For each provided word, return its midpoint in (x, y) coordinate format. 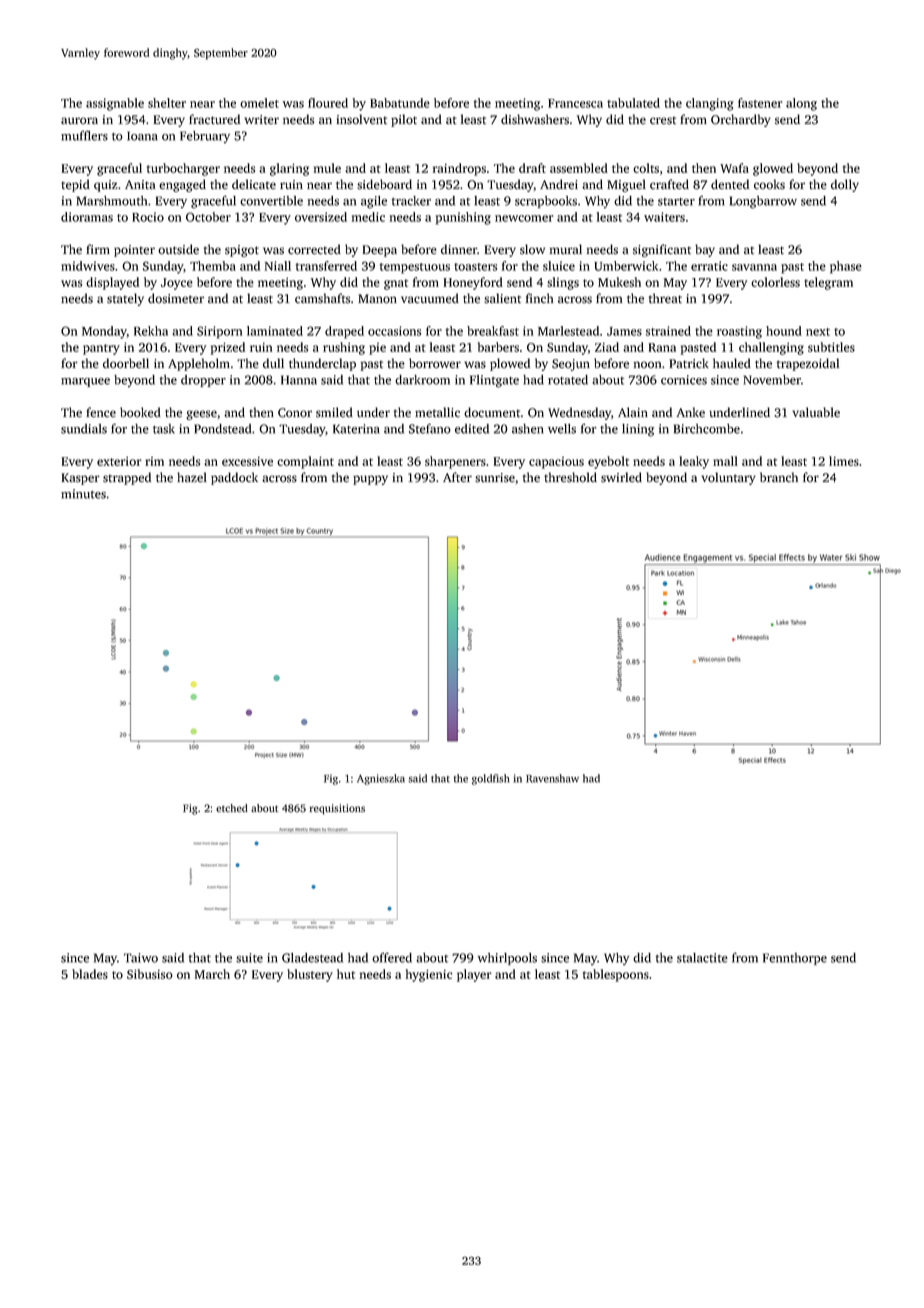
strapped (127, 478)
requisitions (337, 809)
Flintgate (494, 381)
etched (232, 808)
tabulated (633, 103)
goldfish (491, 779)
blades (90, 974)
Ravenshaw (552, 778)
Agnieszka (381, 779)
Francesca (575, 103)
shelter (167, 103)
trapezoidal (808, 364)
